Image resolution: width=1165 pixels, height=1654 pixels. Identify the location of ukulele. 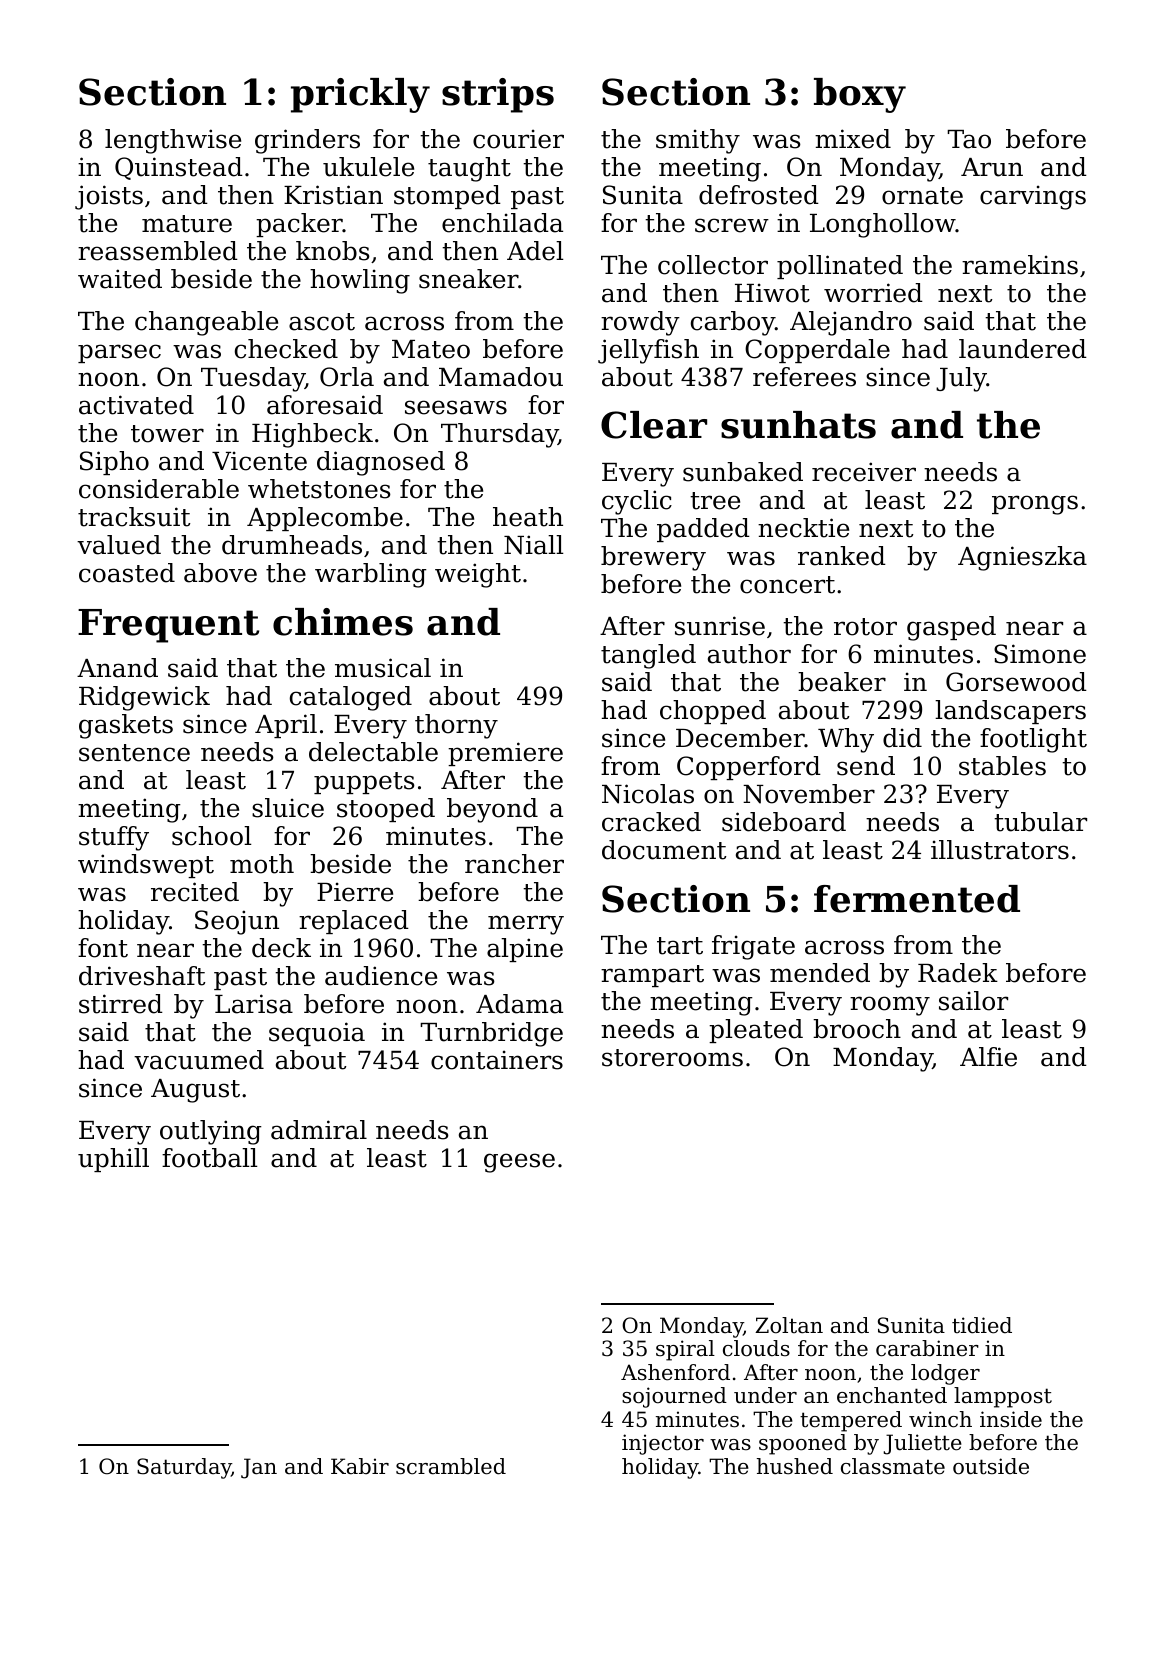
(368, 167).
